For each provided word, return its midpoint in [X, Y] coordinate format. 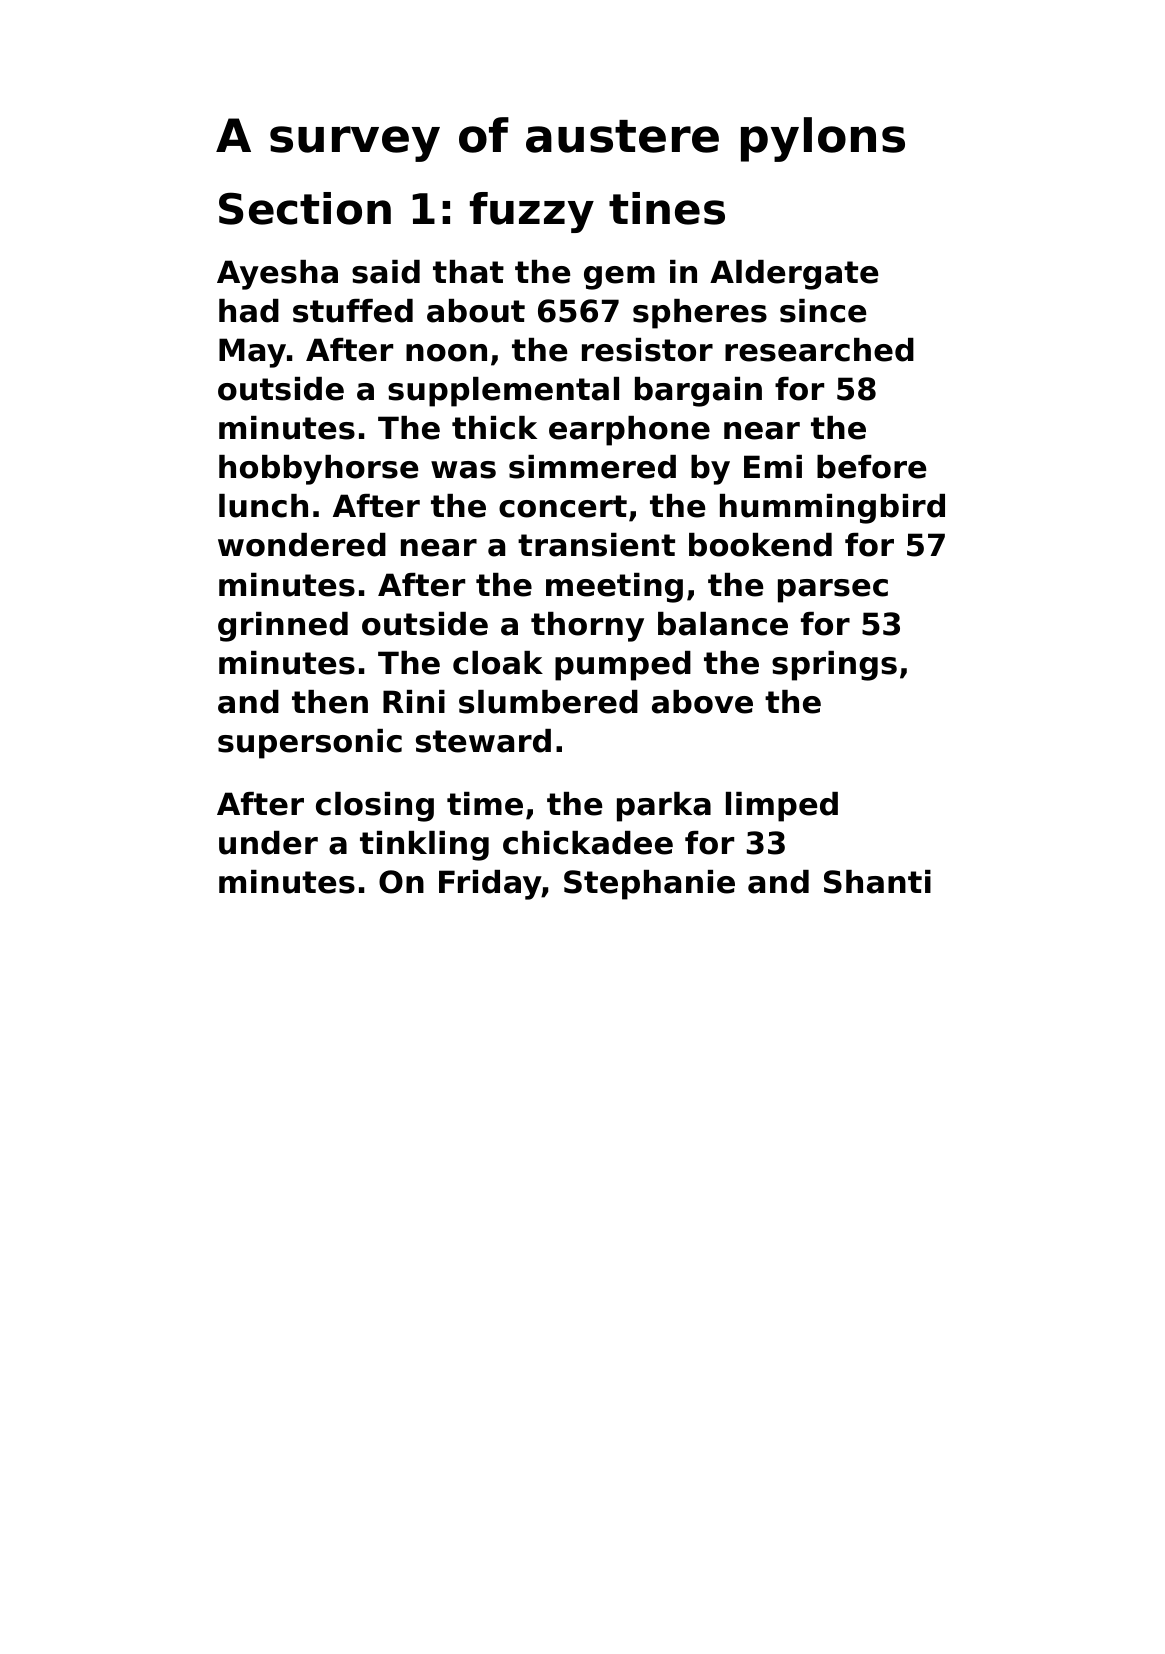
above [702, 702]
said [386, 272]
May [252, 353]
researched [819, 350]
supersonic [310, 744]
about [476, 311]
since [823, 311]
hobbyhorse [319, 470]
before [872, 467]
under [268, 843]
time [485, 804]
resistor [647, 350]
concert [563, 506]
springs [834, 666]
